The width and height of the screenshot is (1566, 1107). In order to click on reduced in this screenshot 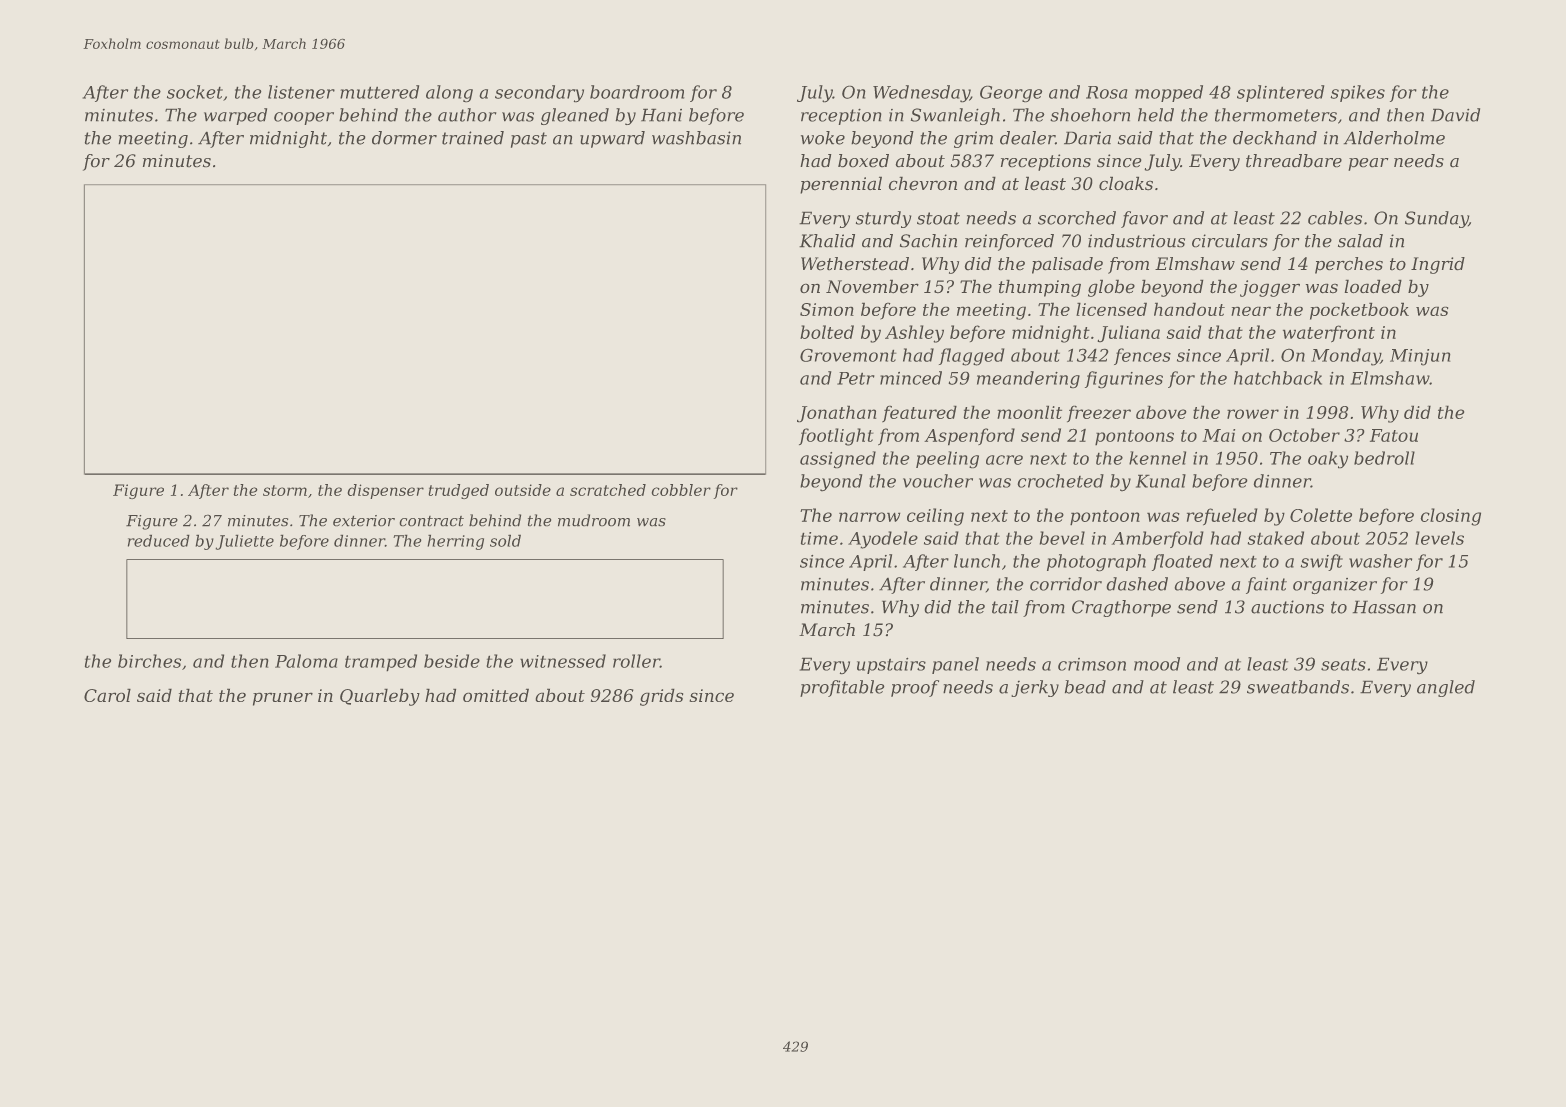, I will do `click(159, 540)`.
